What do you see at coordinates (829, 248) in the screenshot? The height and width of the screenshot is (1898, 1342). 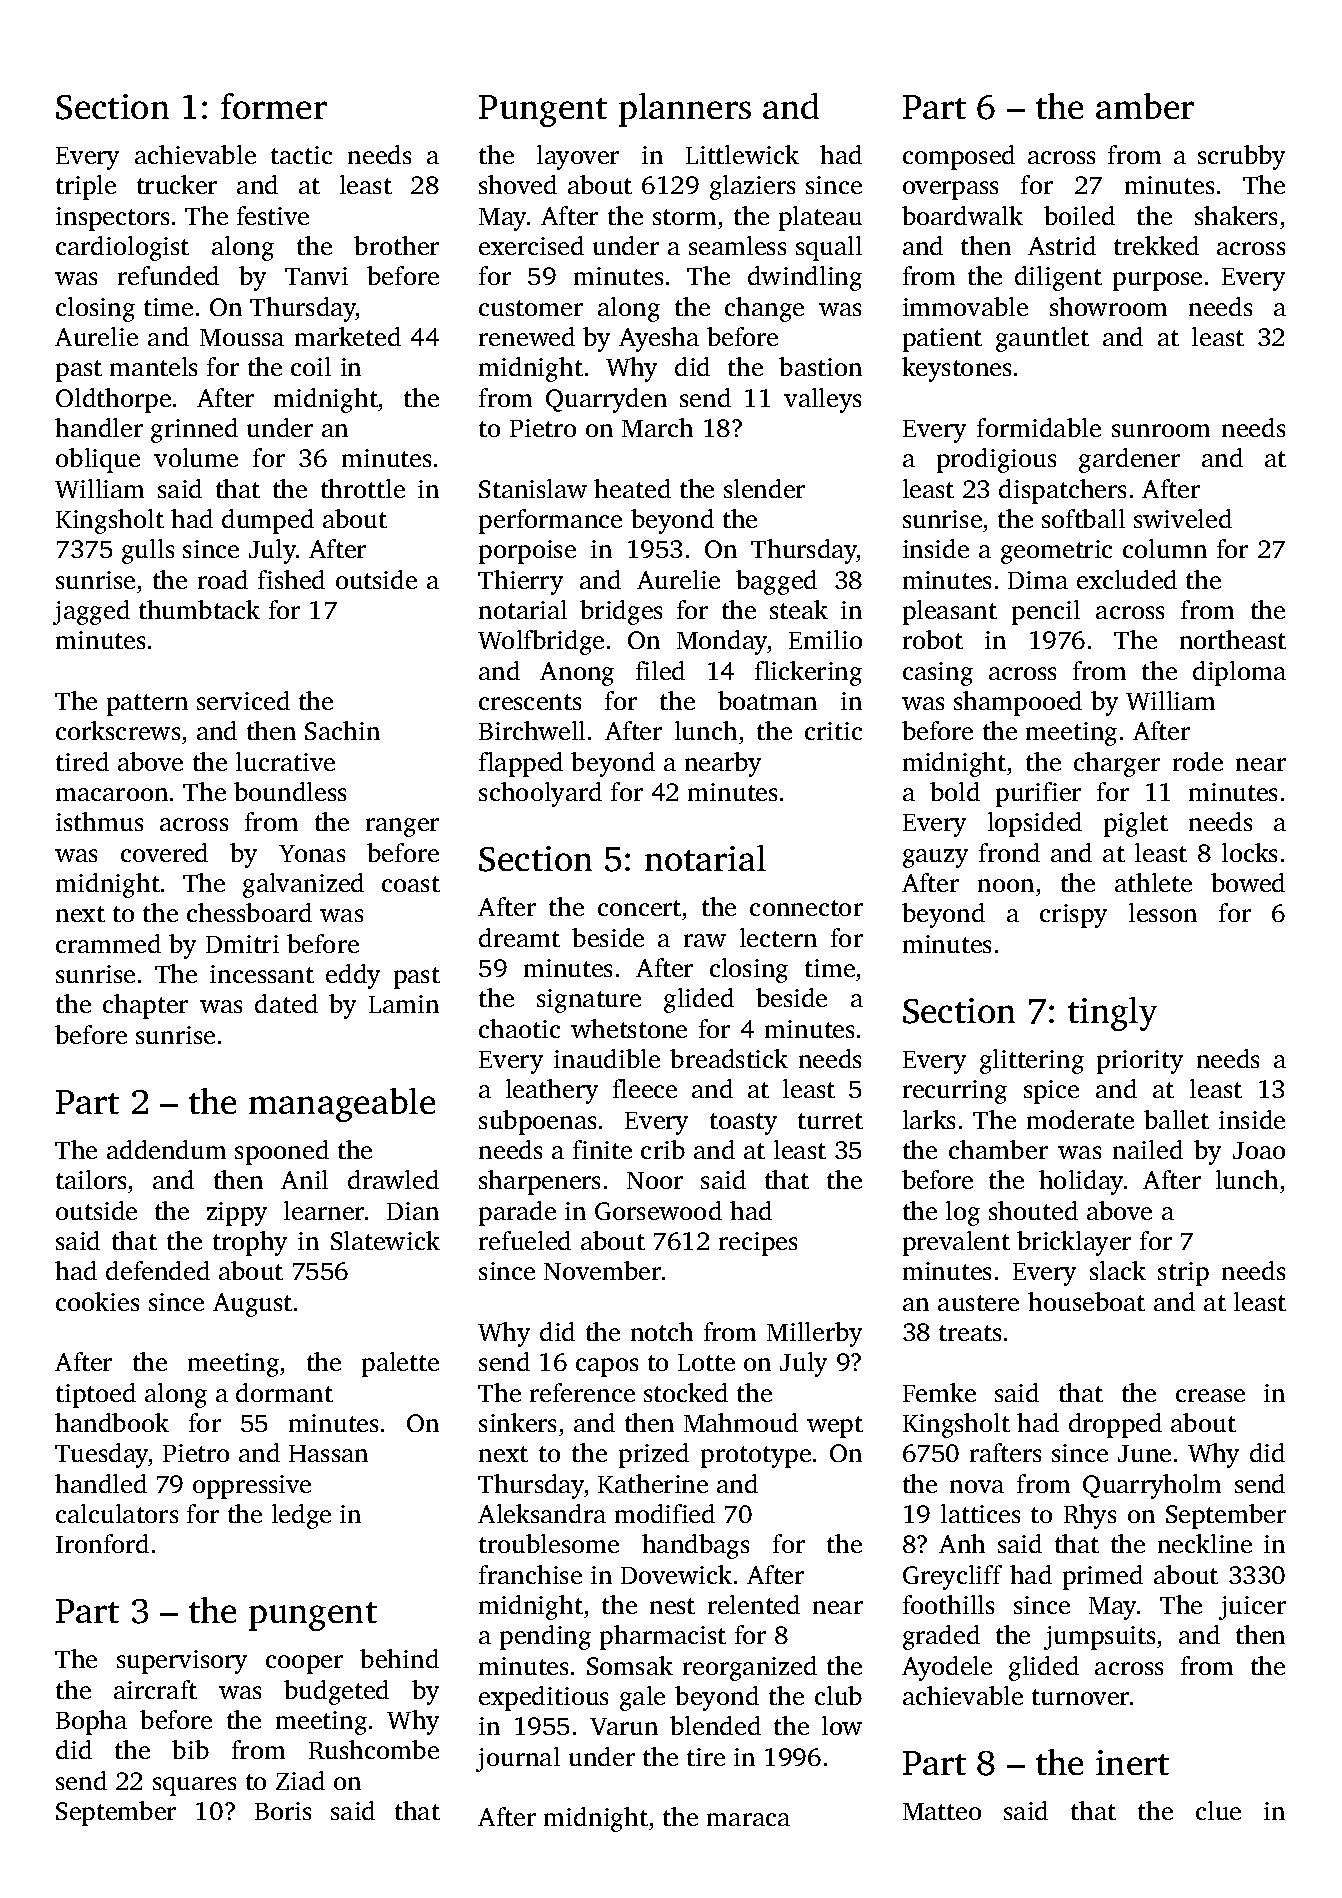 I see `squall` at bounding box center [829, 248].
